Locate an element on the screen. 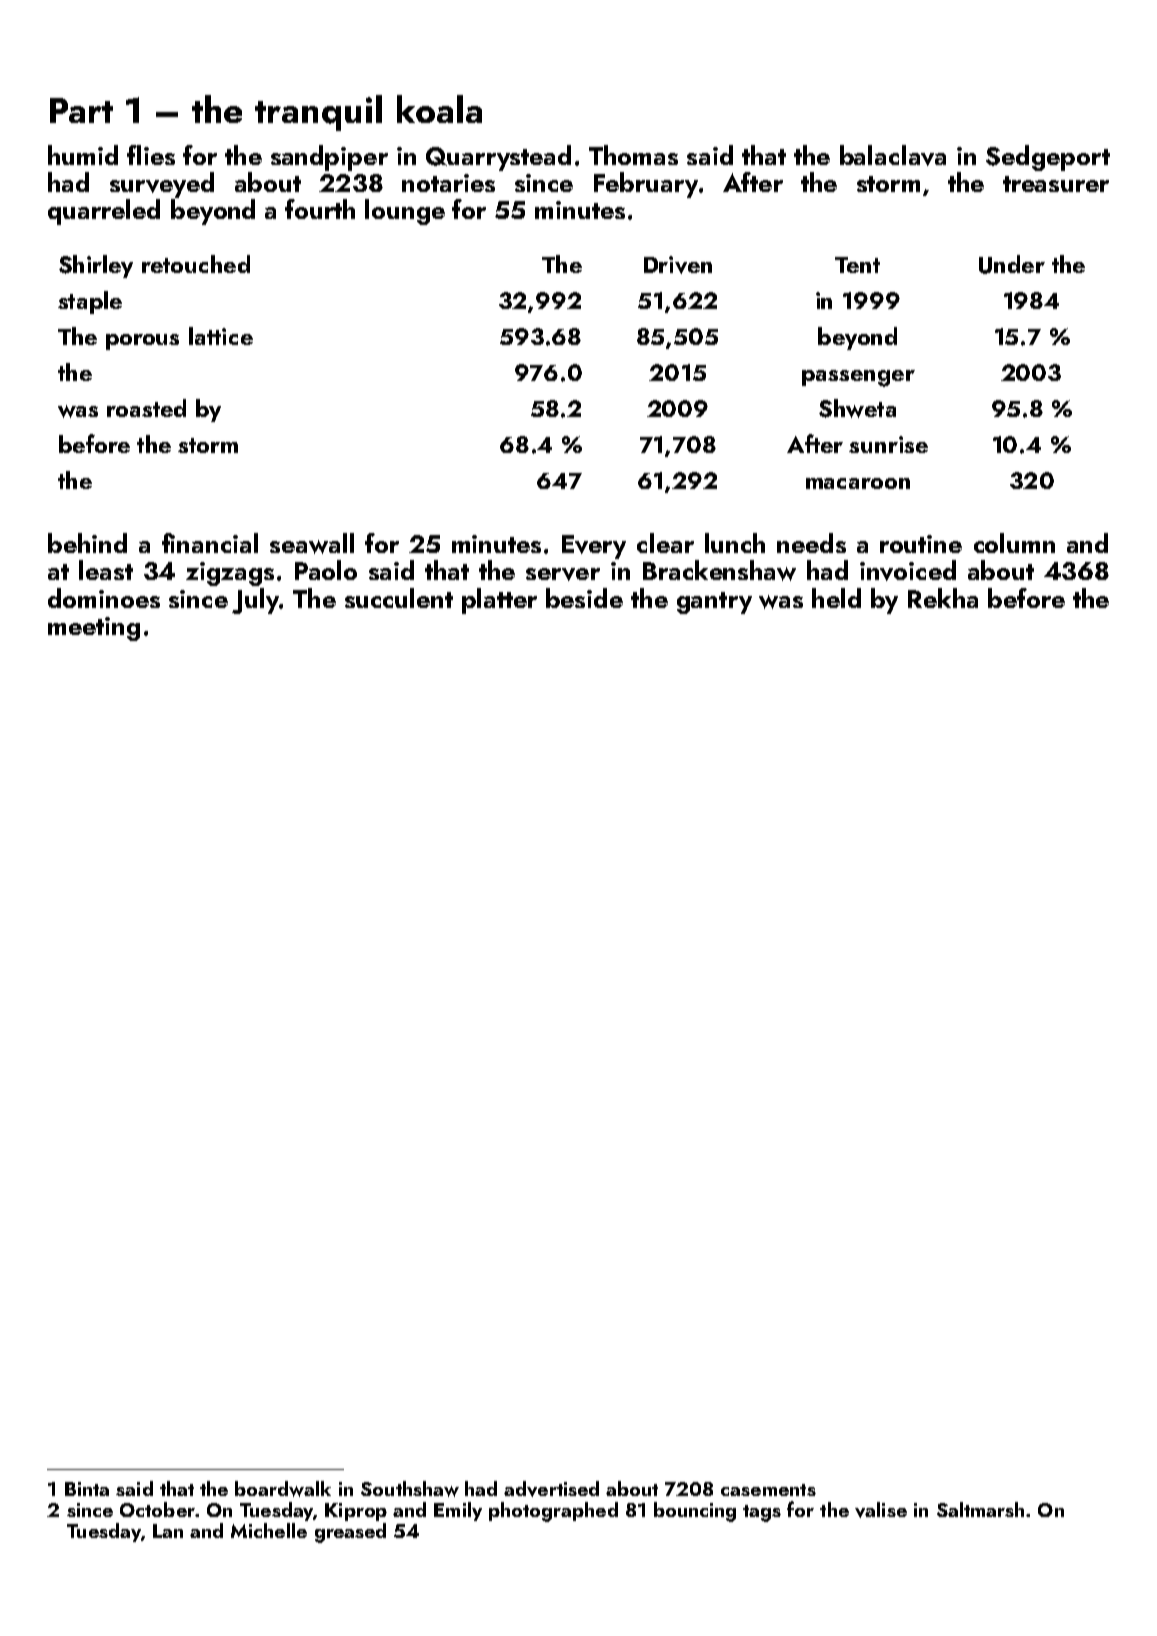 Image resolution: width=1157 pixels, height=1636 pixels. sandpiper is located at coordinates (329, 158).
